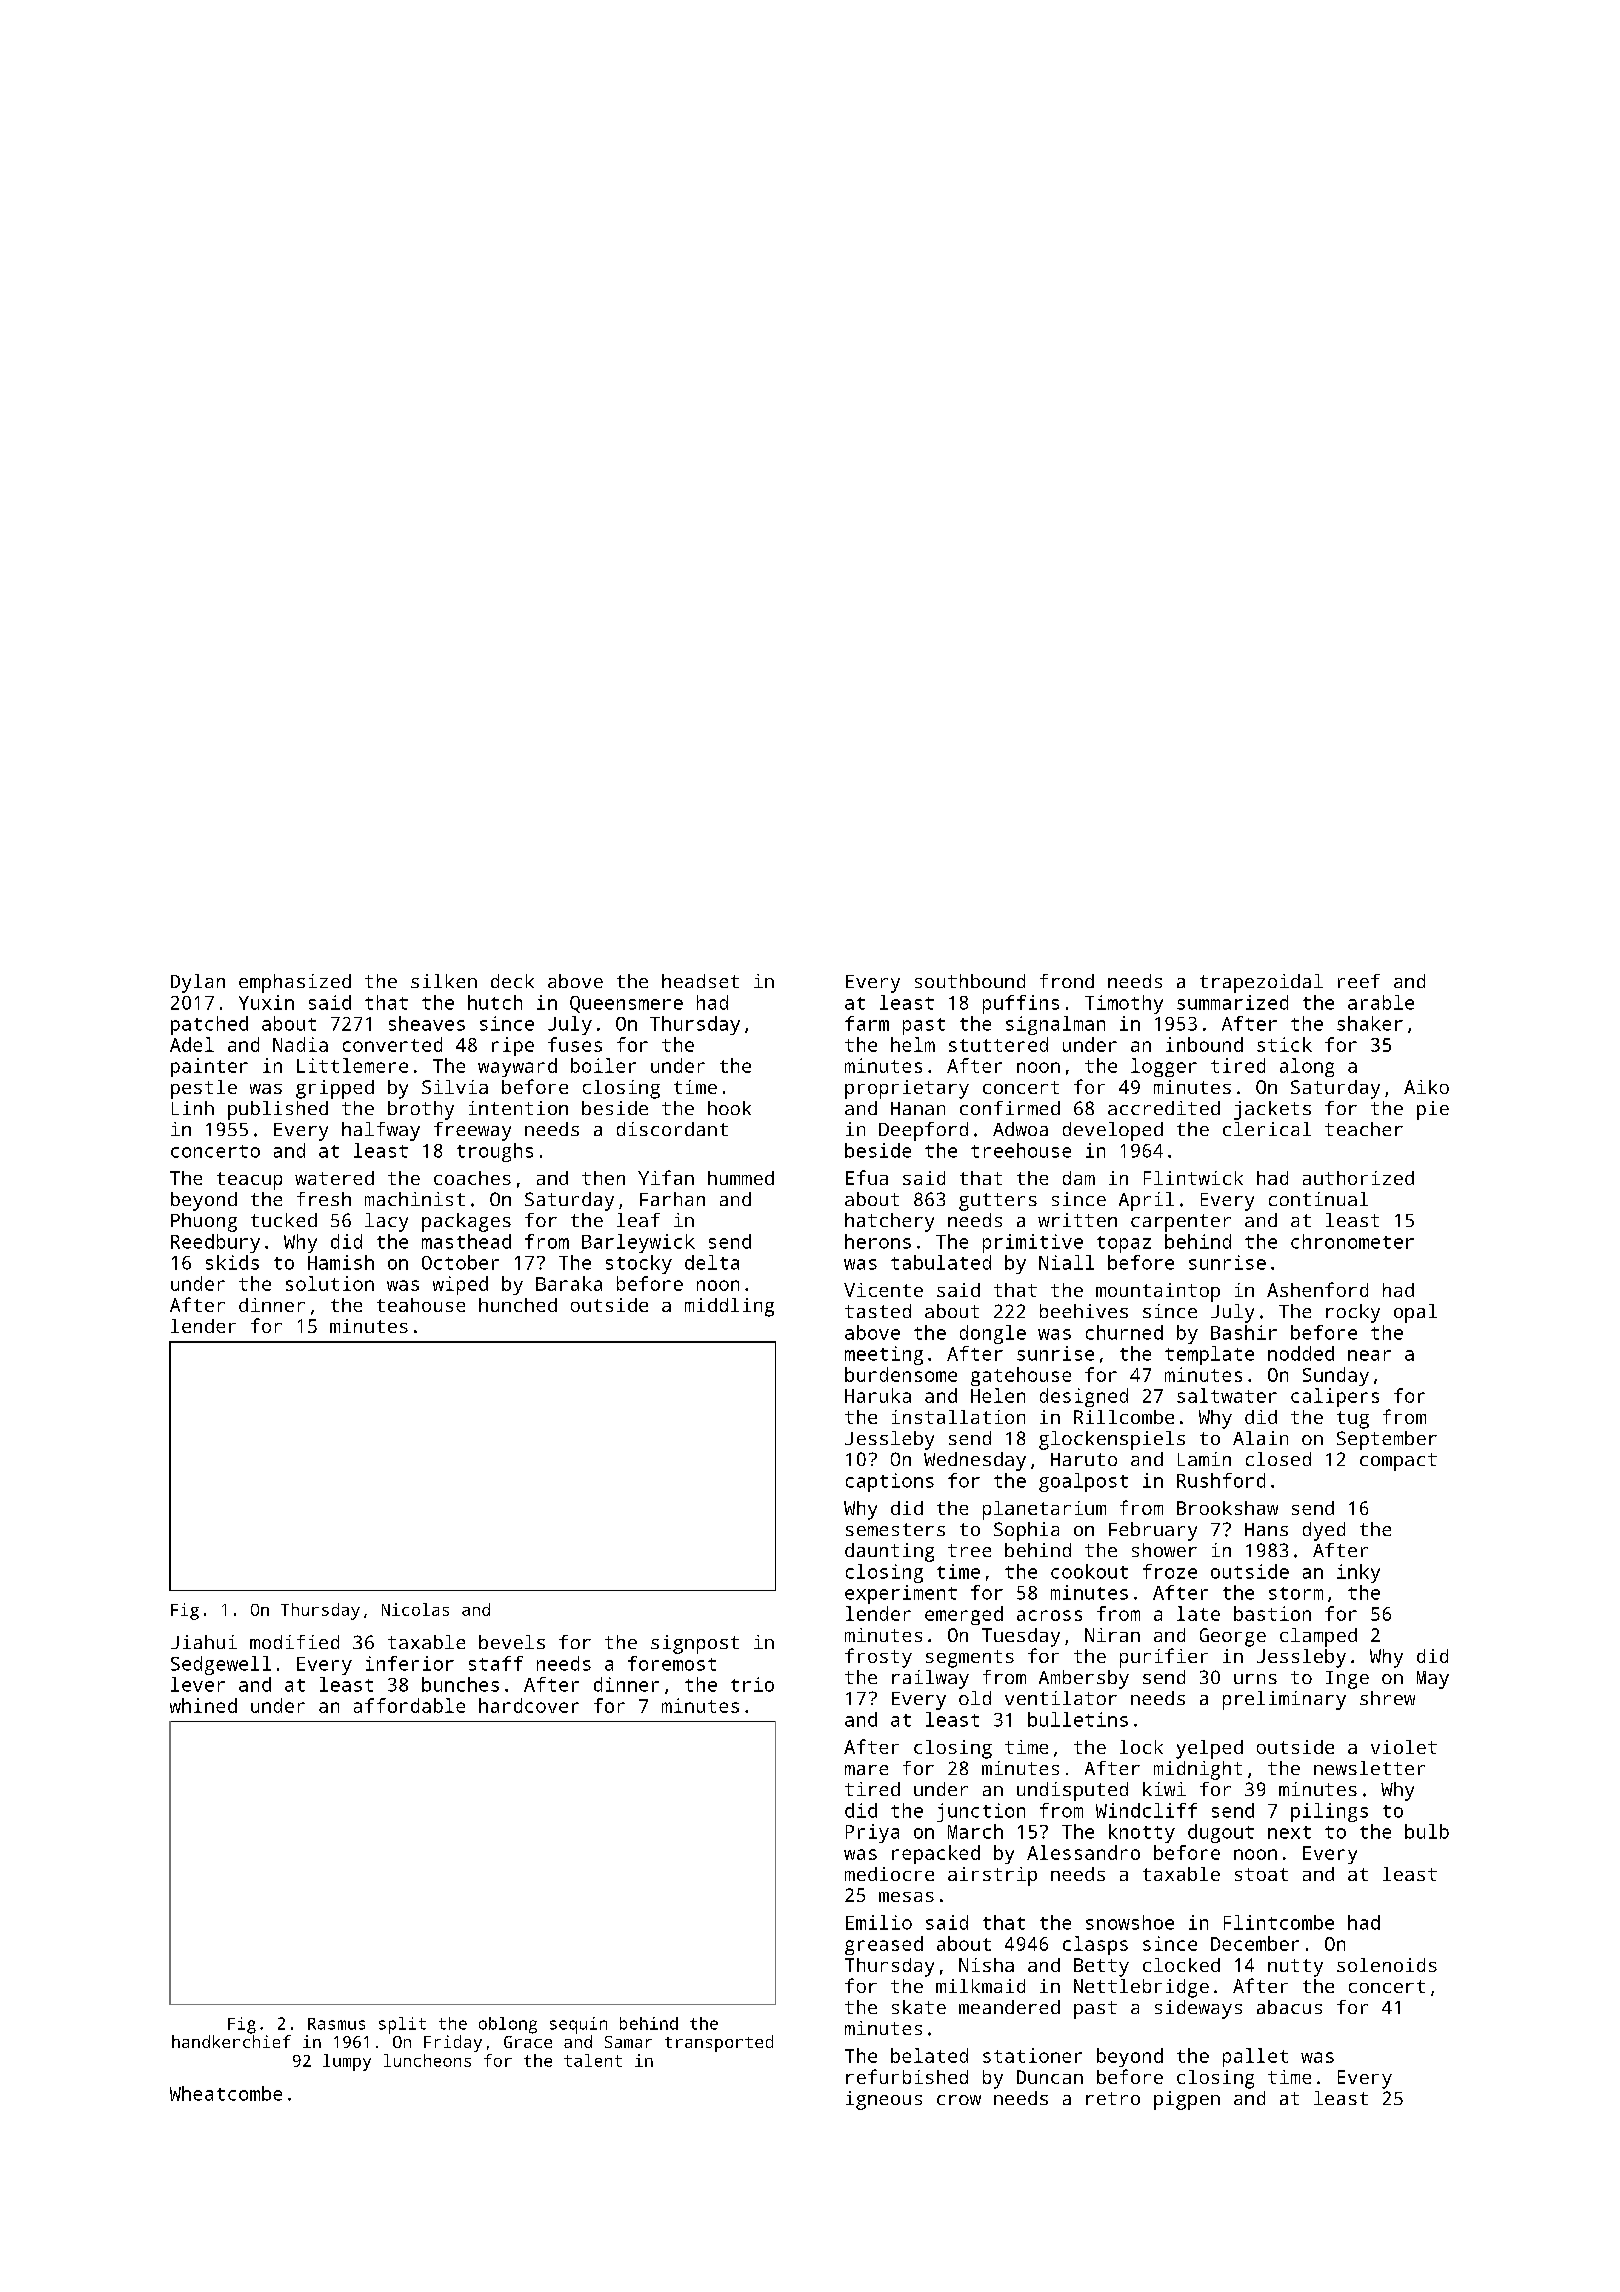  What do you see at coordinates (890, 1482) in the screenshot?
I see `captions` at bounding box center [890, 1482].
